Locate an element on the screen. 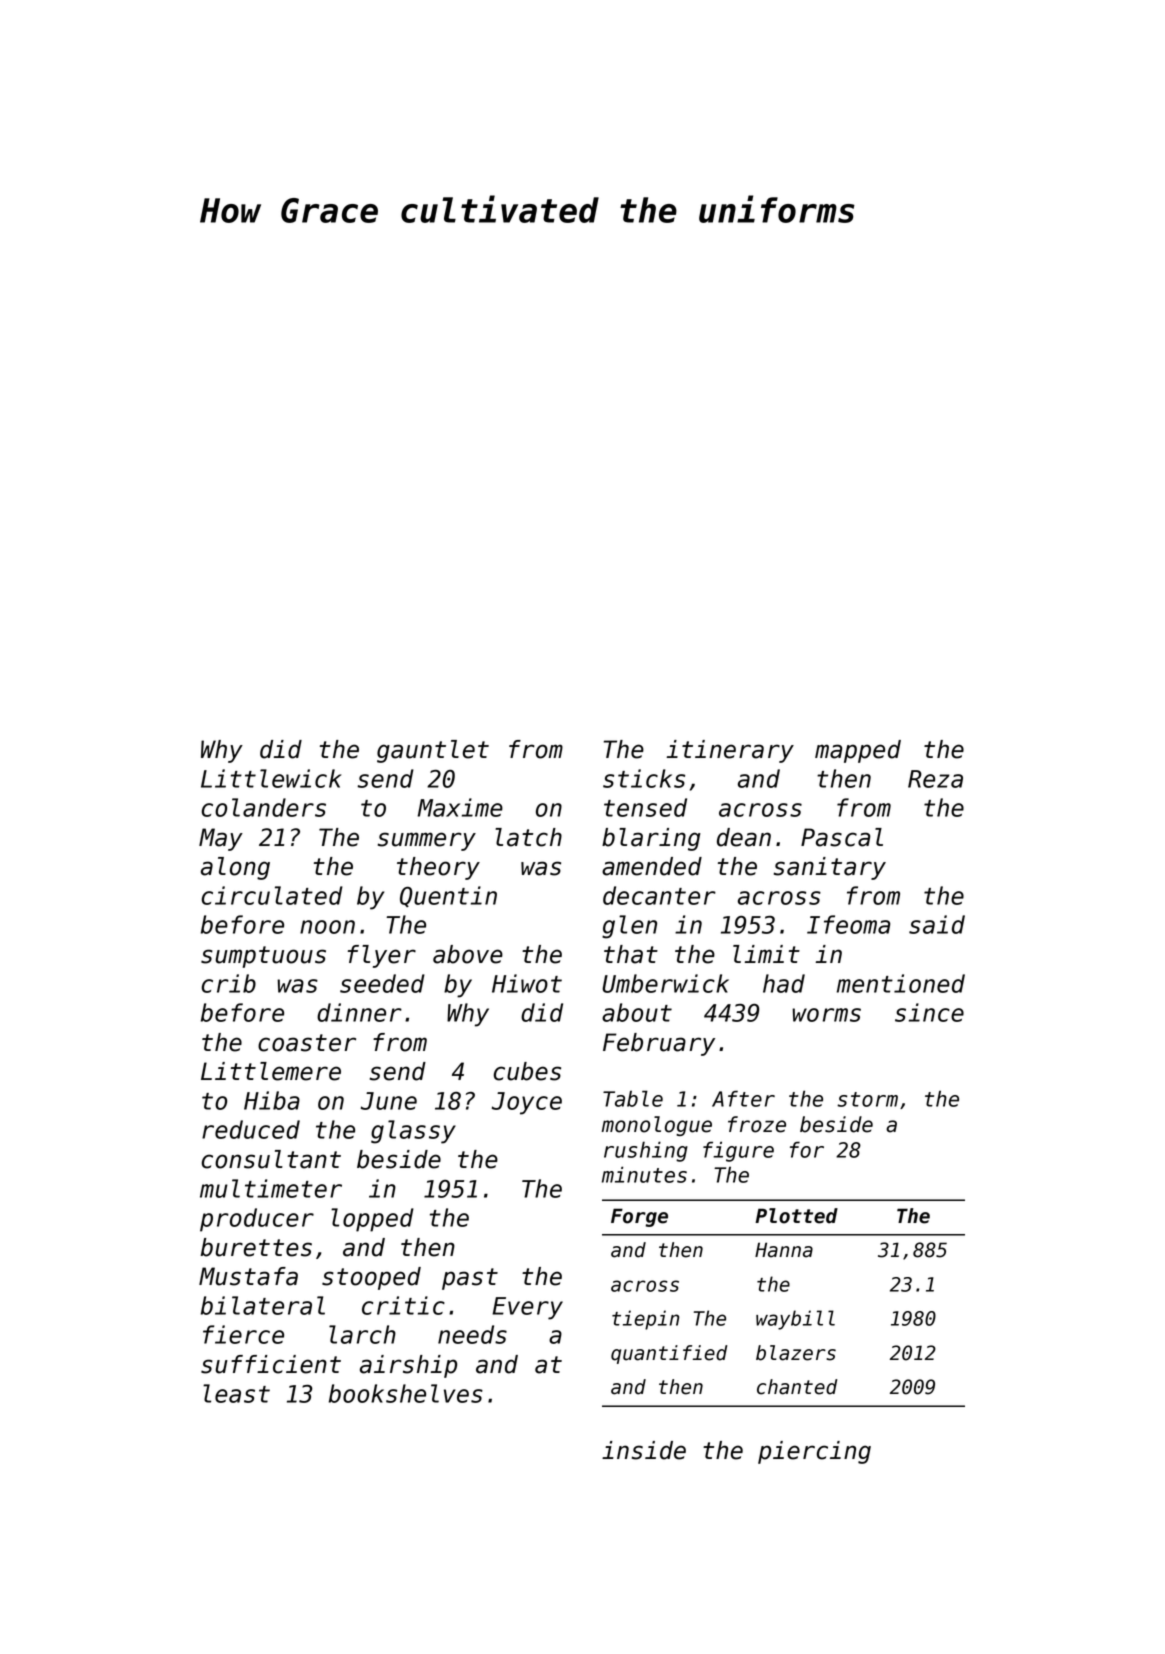 The image size is (1165, 1654). had is located at coordinates (784, 983).
